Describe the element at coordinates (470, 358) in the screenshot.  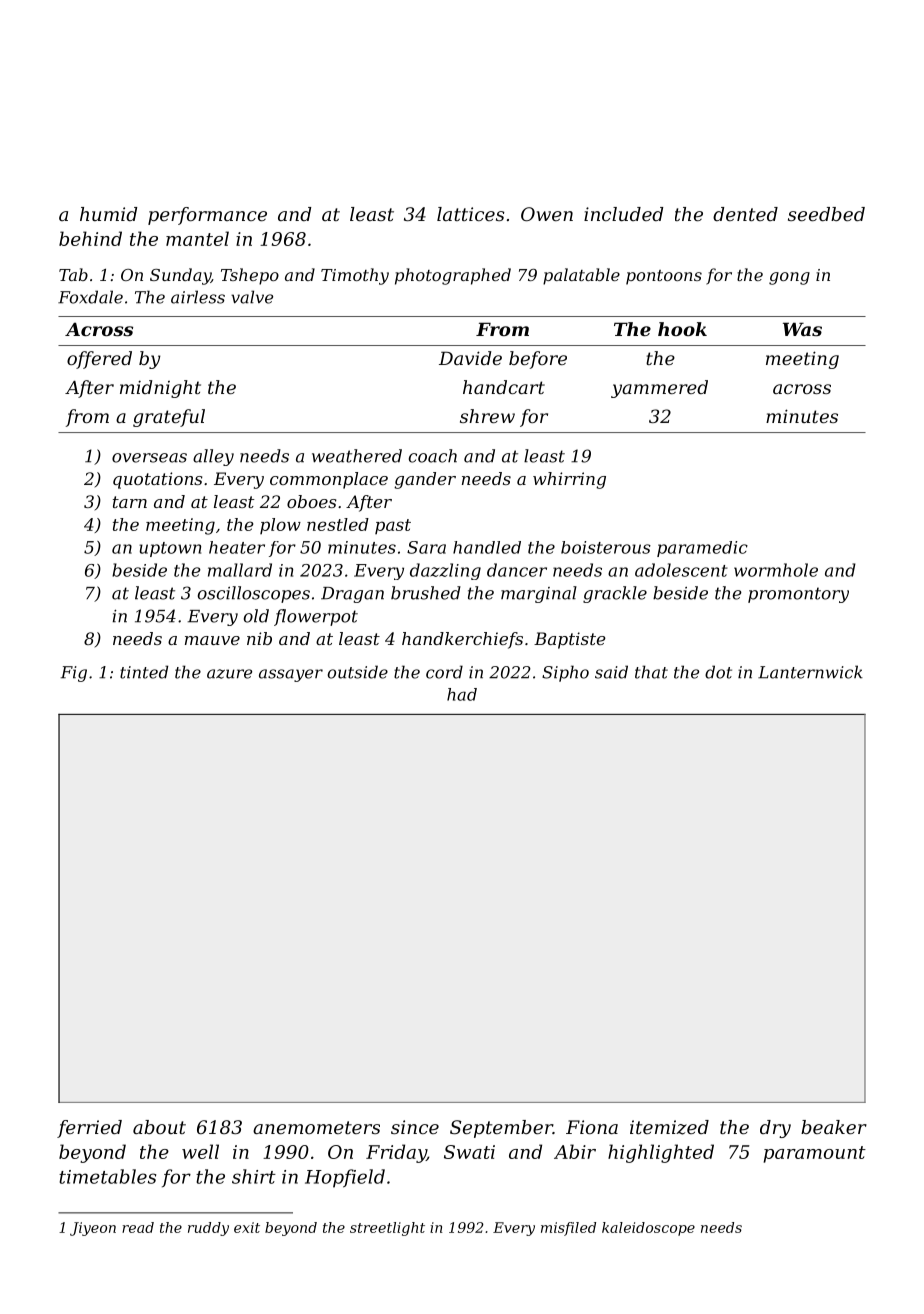
I see `Davide` at that location.
